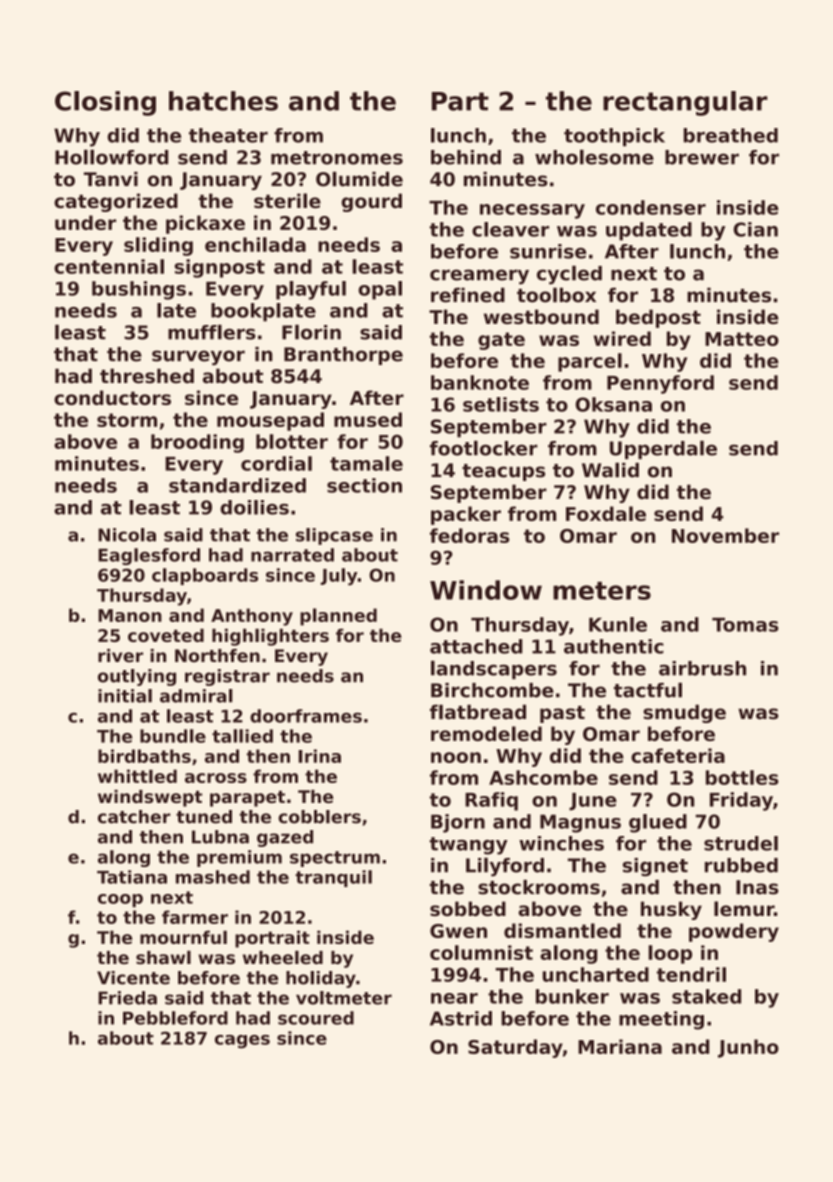  I want to click on stockrooms, so click(539, 887).
